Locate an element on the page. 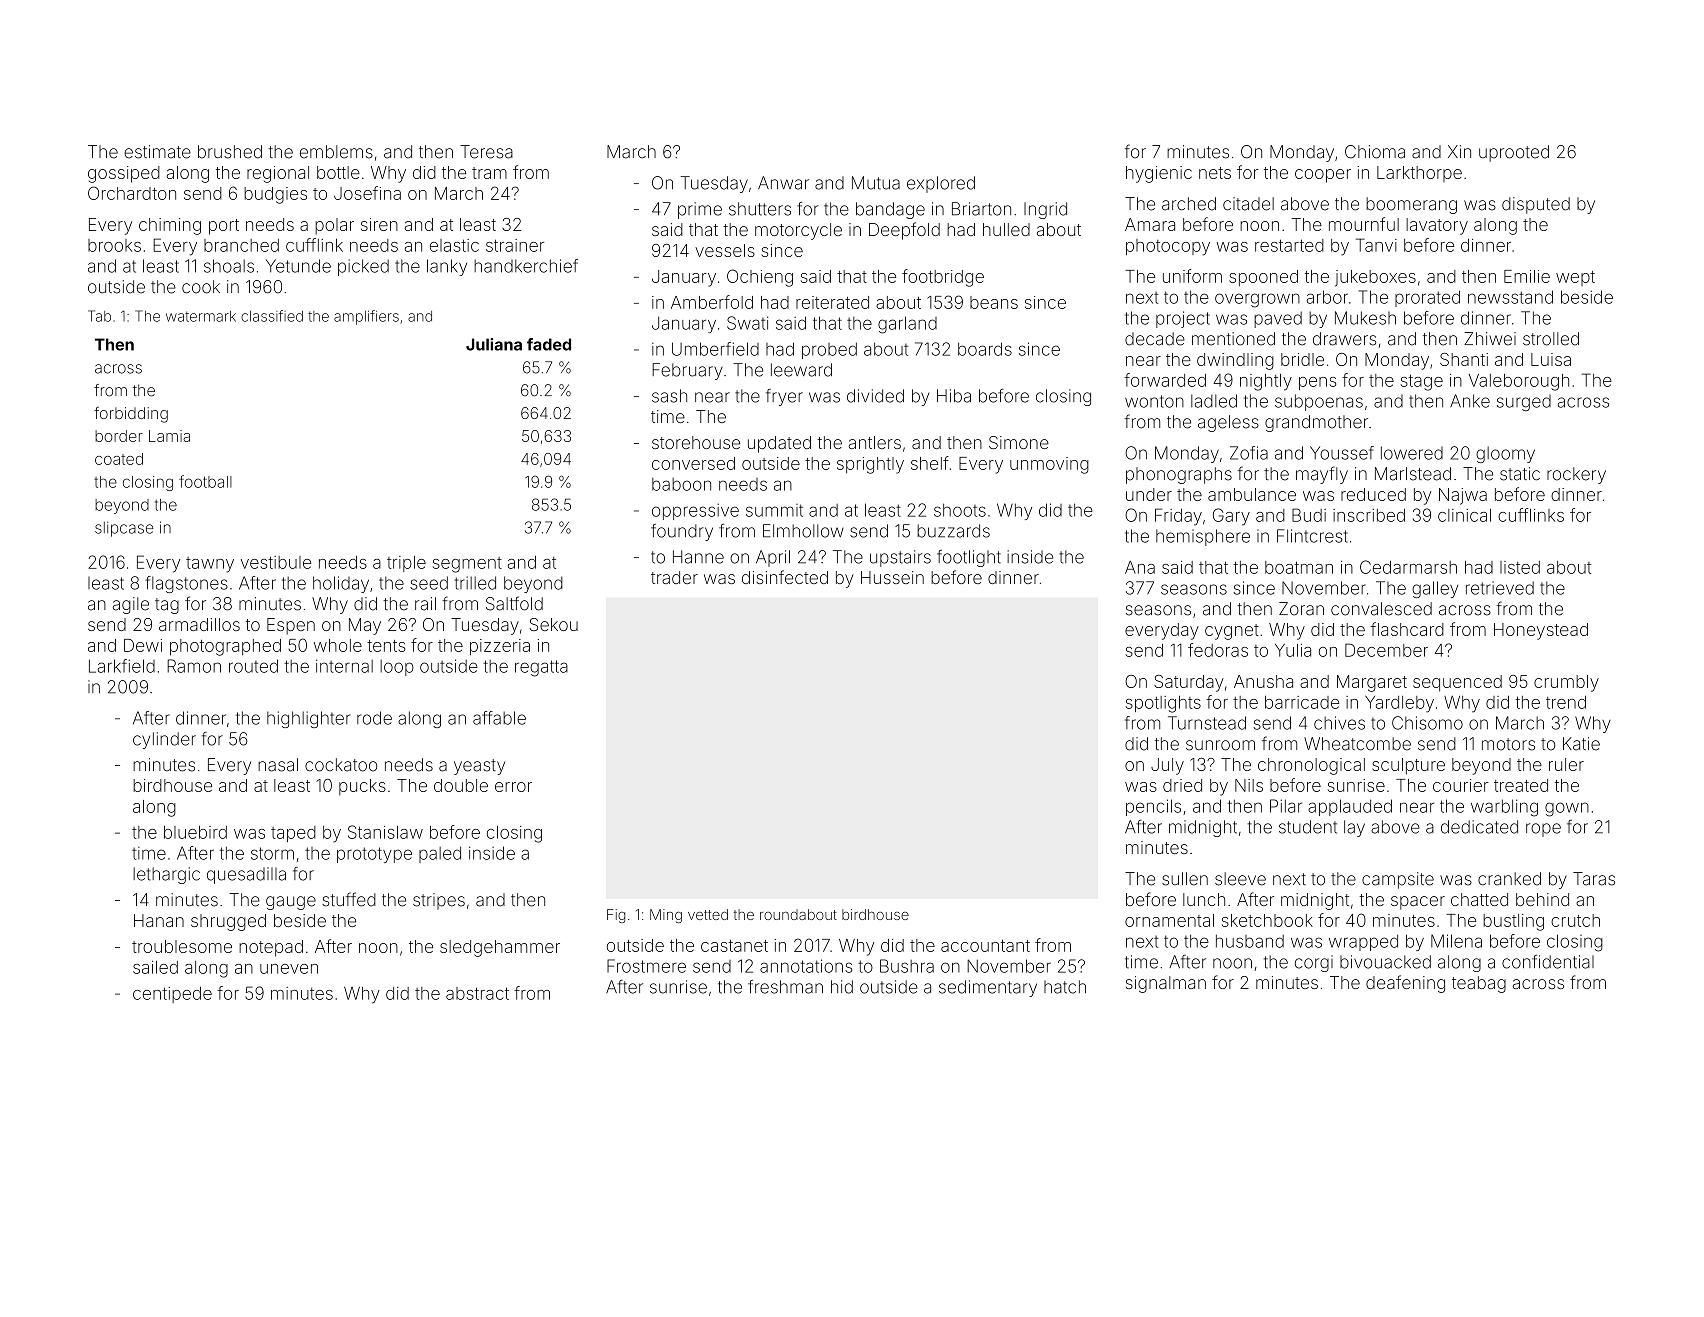  triple is located at coordinates (406, 564).
